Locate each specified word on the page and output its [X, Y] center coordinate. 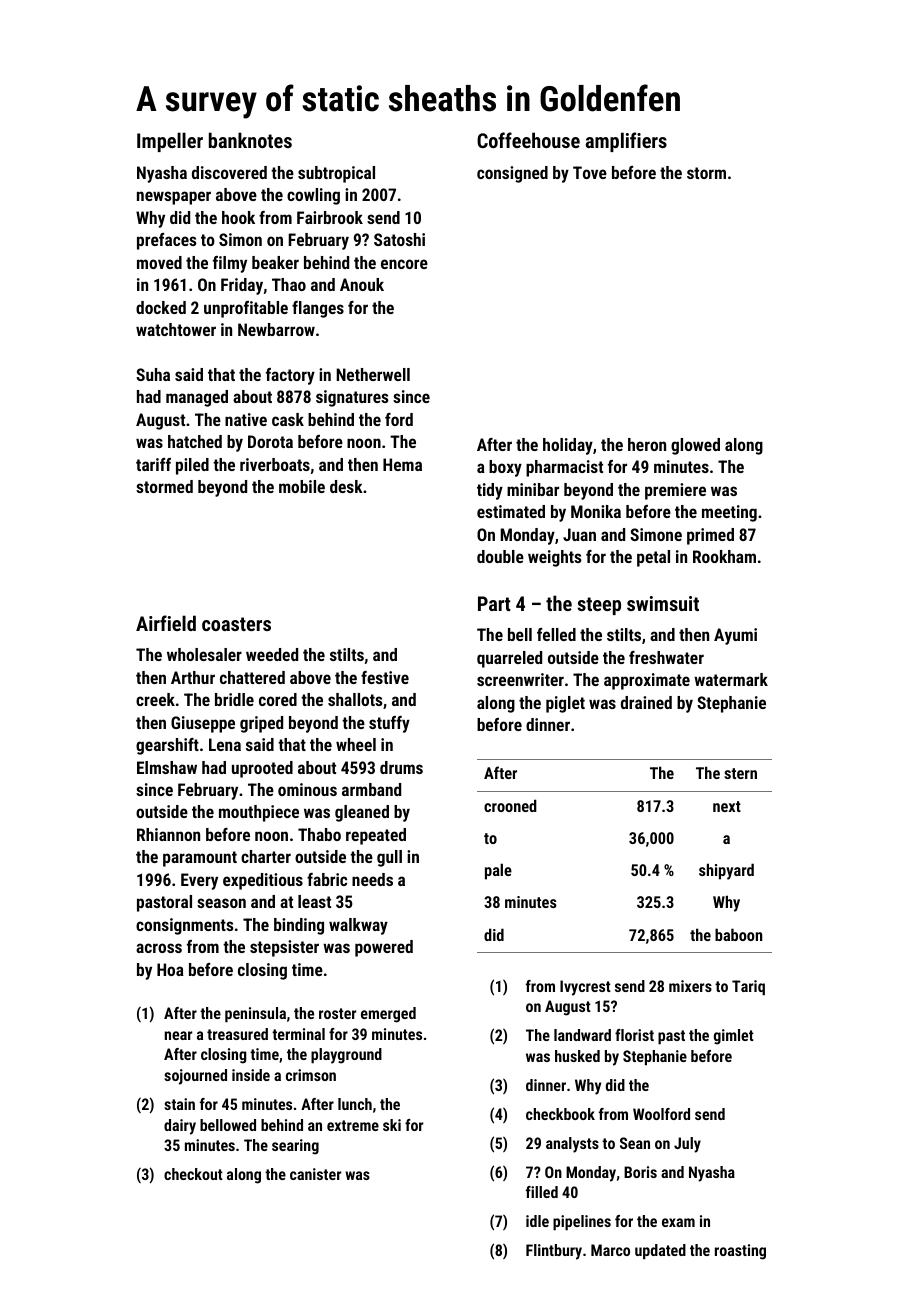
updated [660, 1252]
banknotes [250, 140]
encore [404, 264]
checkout [193, 1174]
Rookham [724, 556]
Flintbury [554, 1252]
